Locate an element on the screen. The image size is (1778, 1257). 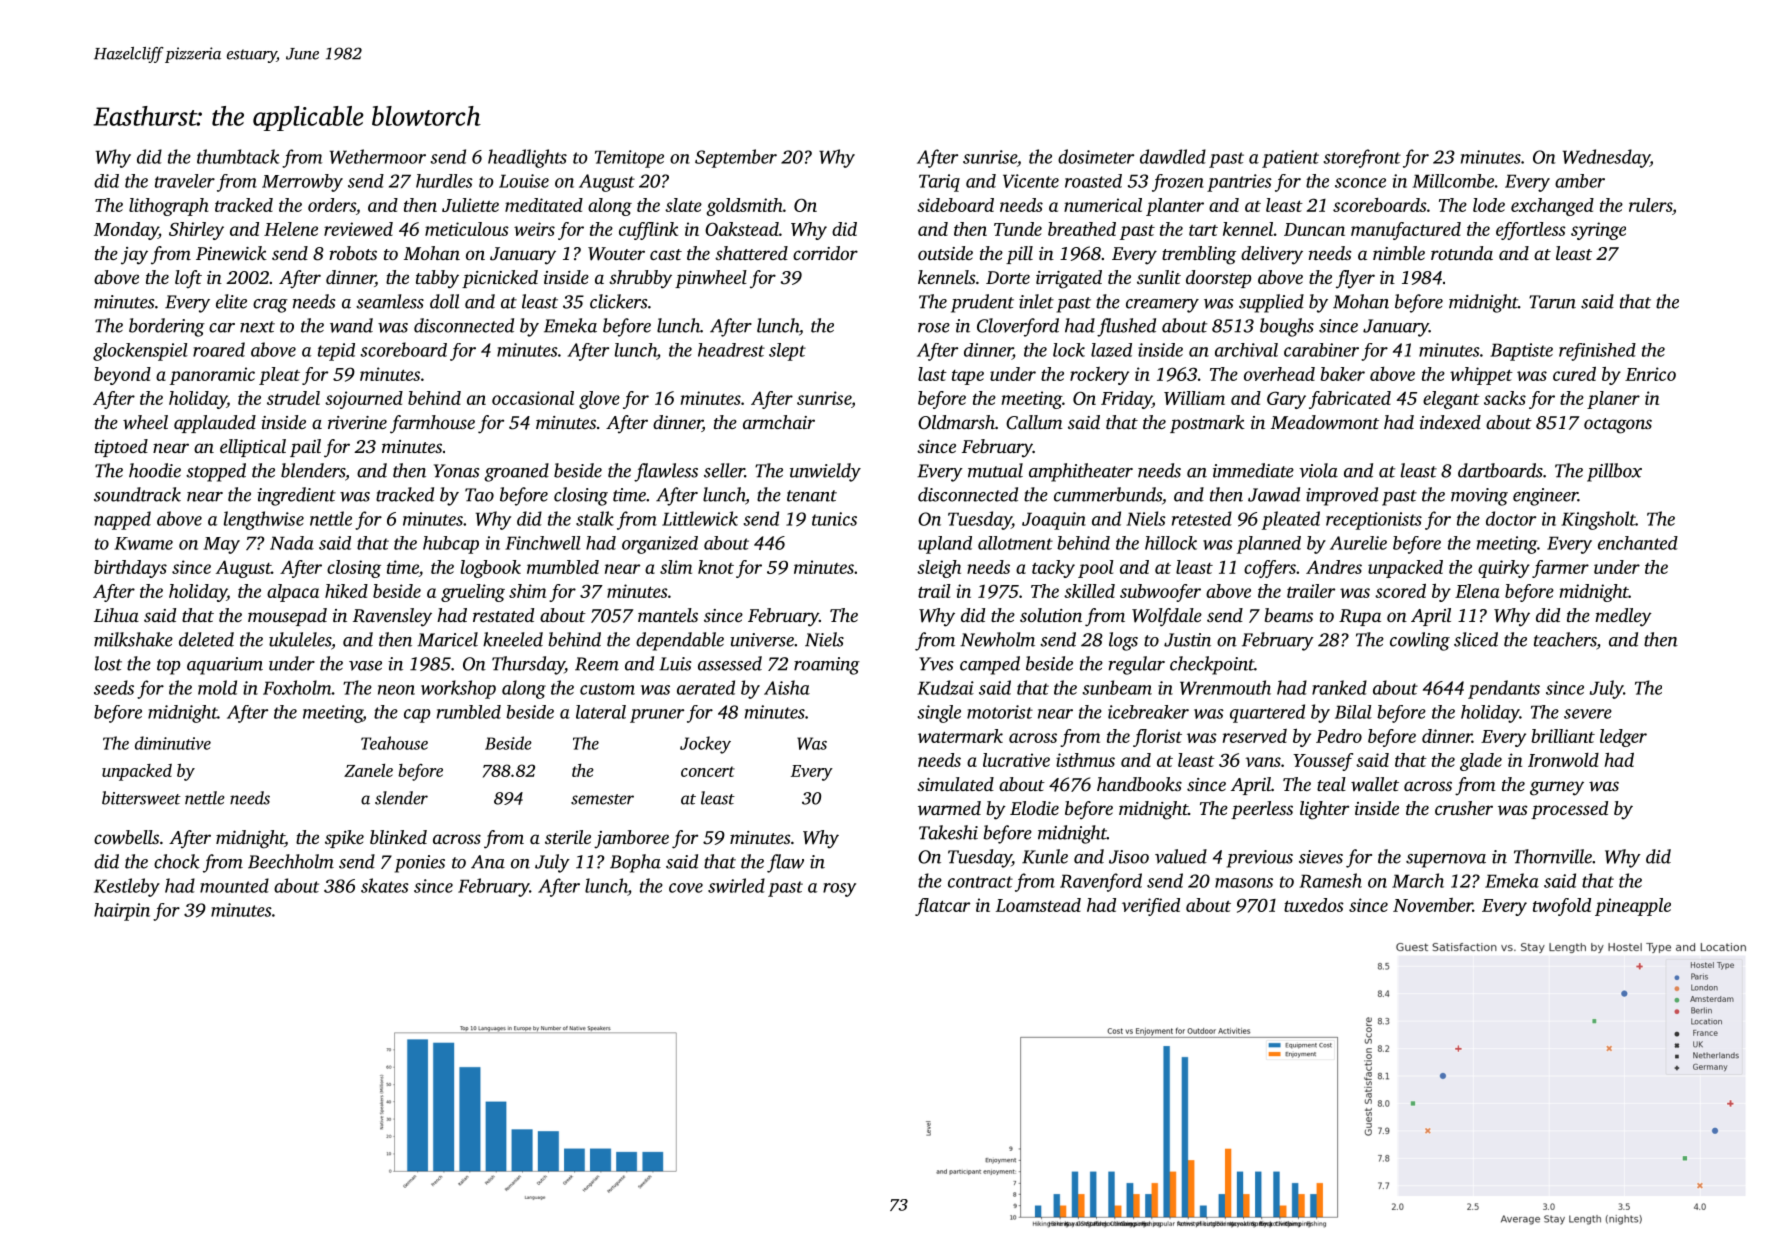
sleigh is located at coordinates (939, 569).
